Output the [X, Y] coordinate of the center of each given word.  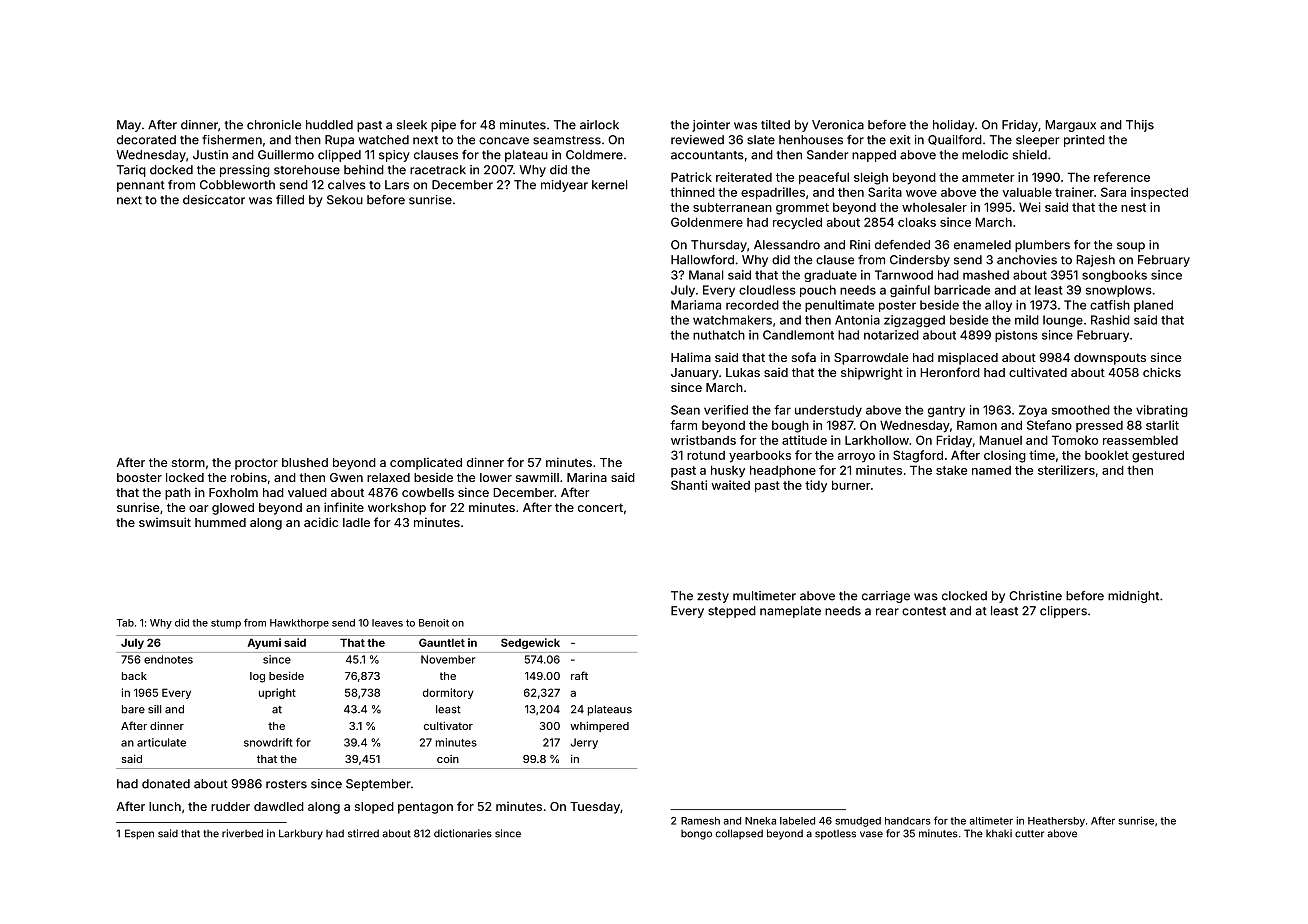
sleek [412, 125]
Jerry [584, 743]
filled [290, 200]
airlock [599, 125]
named [991, 470]
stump [226, 624]
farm [683, 425]
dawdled [279, 806]
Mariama [696, 305]
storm [188, 462]
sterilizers [1066, 470]
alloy [998, 306]
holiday [954, 126]
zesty [713, 597]
